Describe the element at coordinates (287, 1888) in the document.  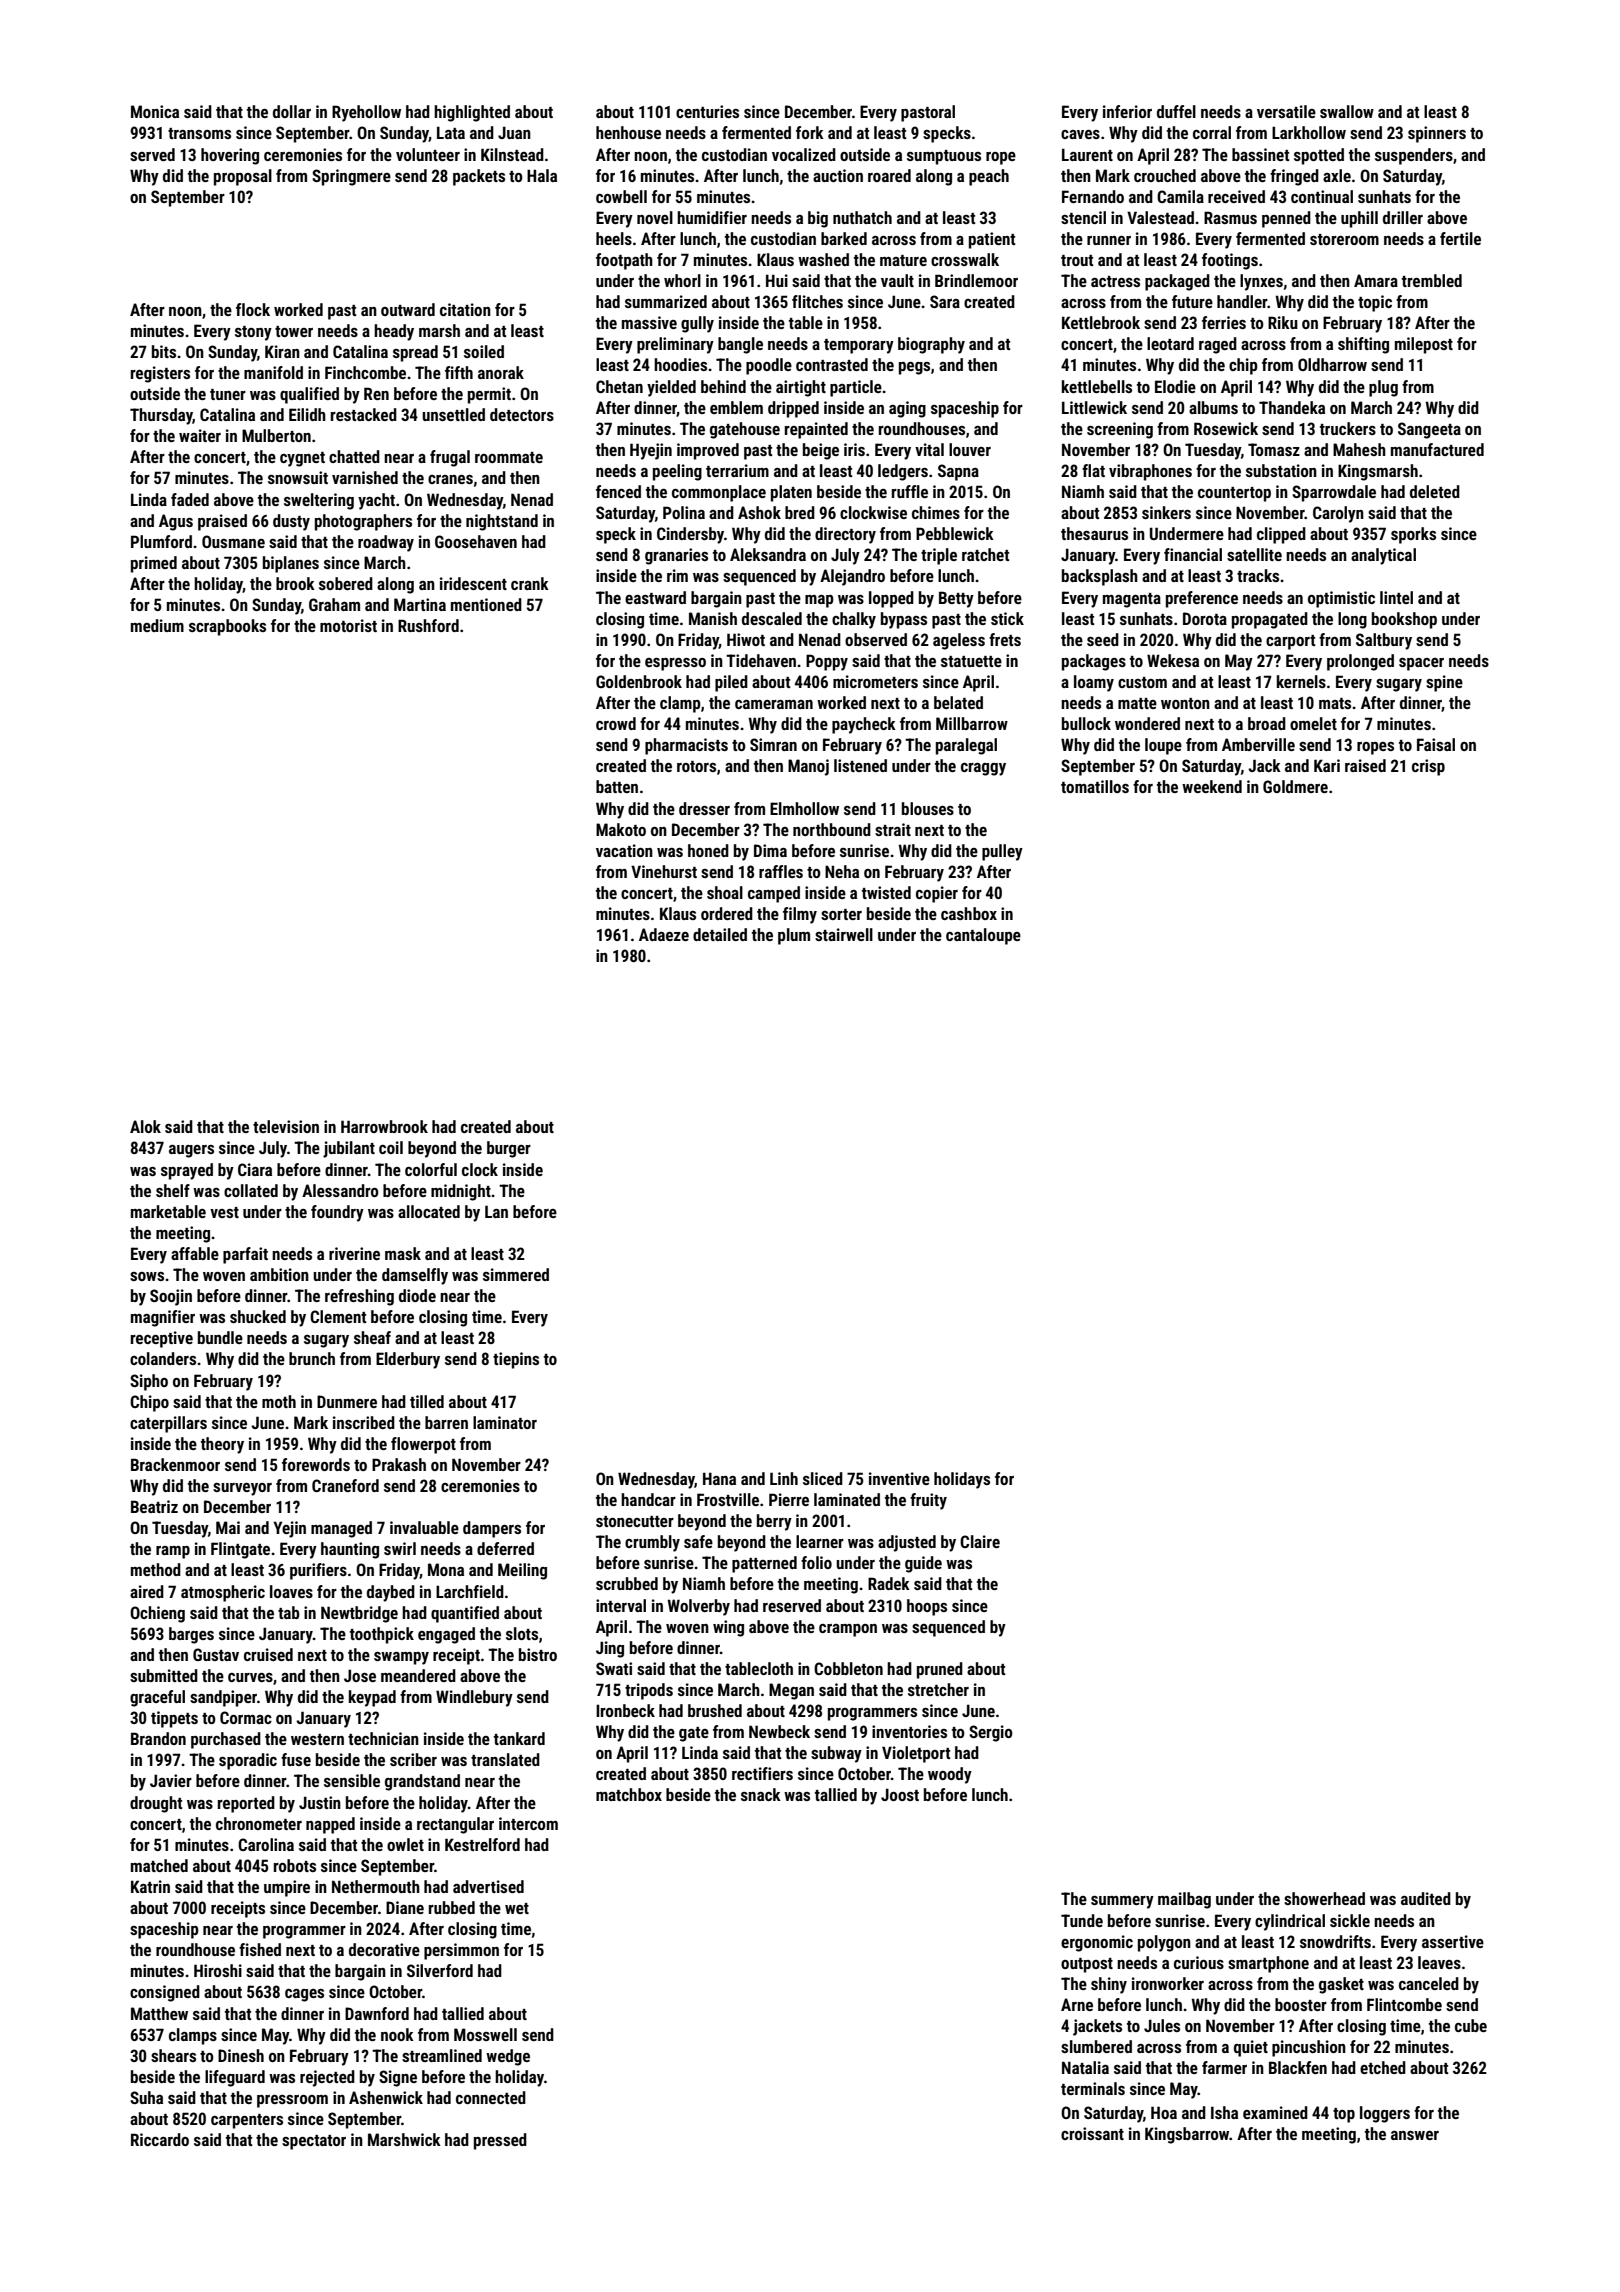
I see `umpire` at that location.
